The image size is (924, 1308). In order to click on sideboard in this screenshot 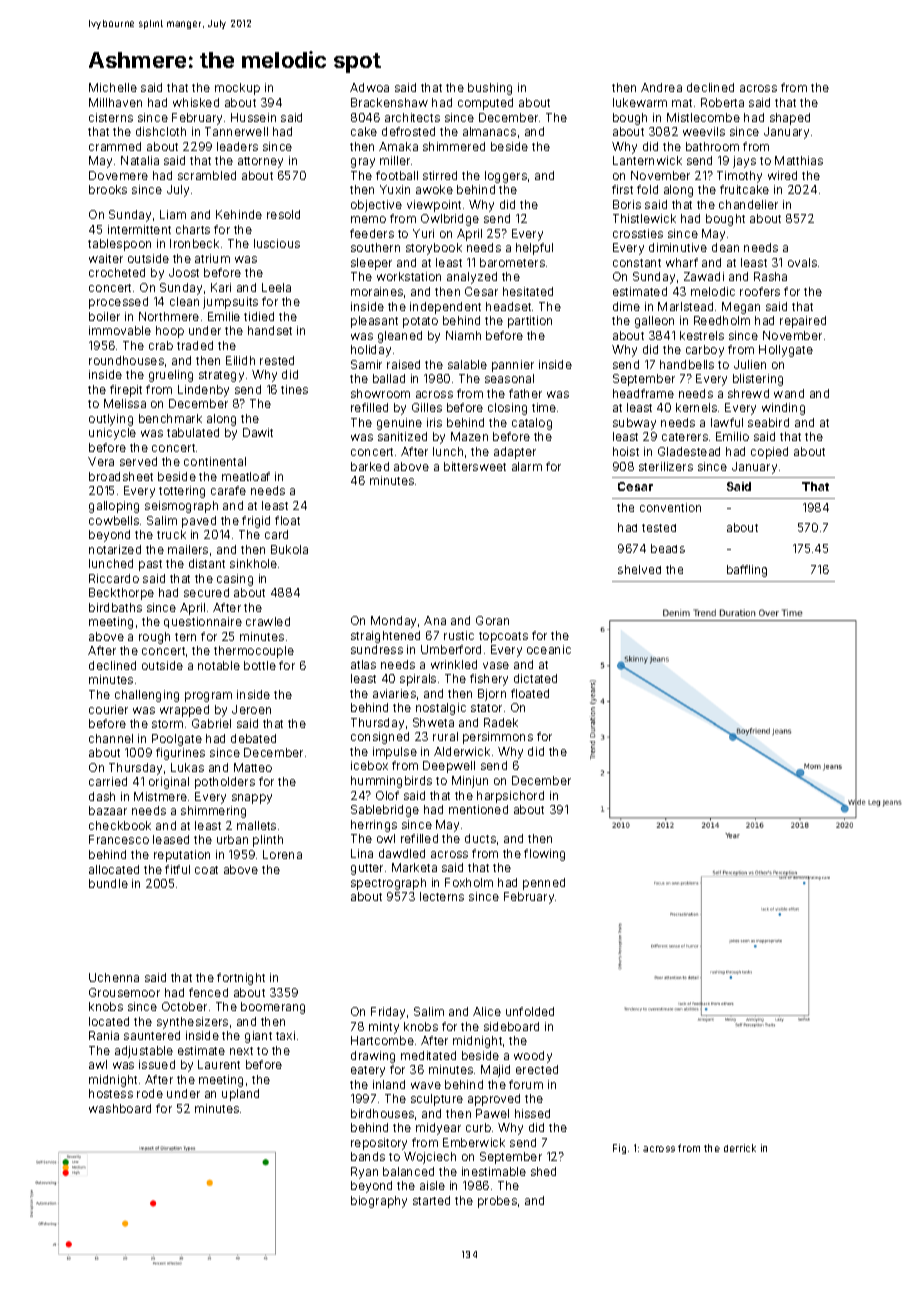, I will do `click(511, 1026)`.
